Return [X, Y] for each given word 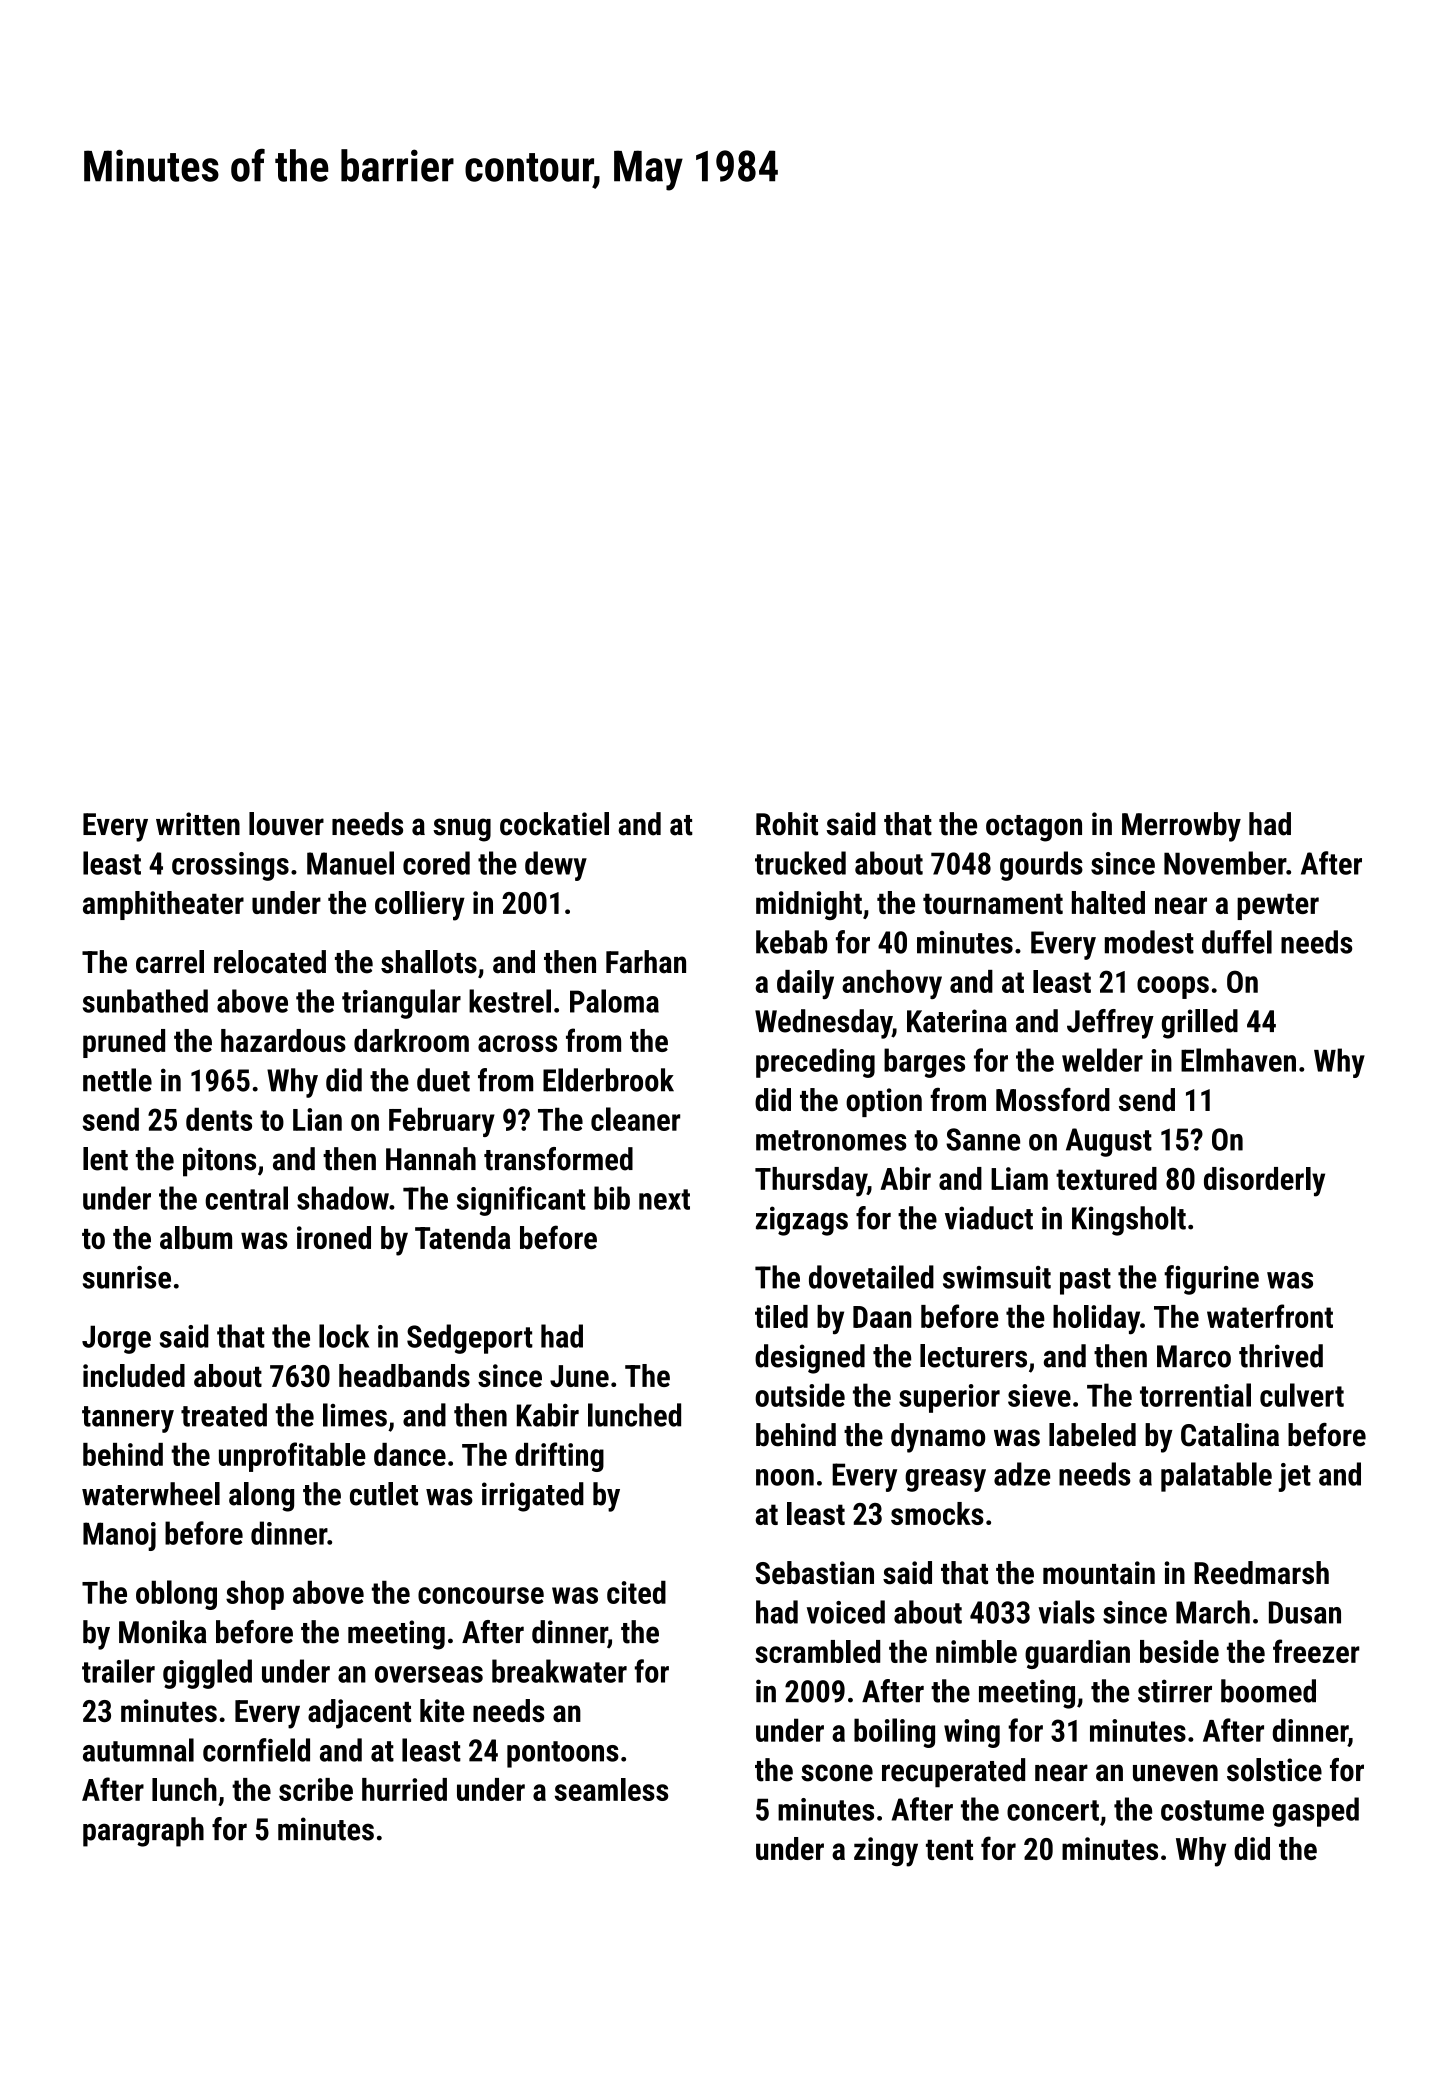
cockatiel [554, 824]
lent [105, 1159]
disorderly [1264, 1182]
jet [1295, 1477]
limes [355, 1415]
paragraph [143, 1832]
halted [1108, 902]
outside [800, 1395]
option [884, 1102]
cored [436, 863]
